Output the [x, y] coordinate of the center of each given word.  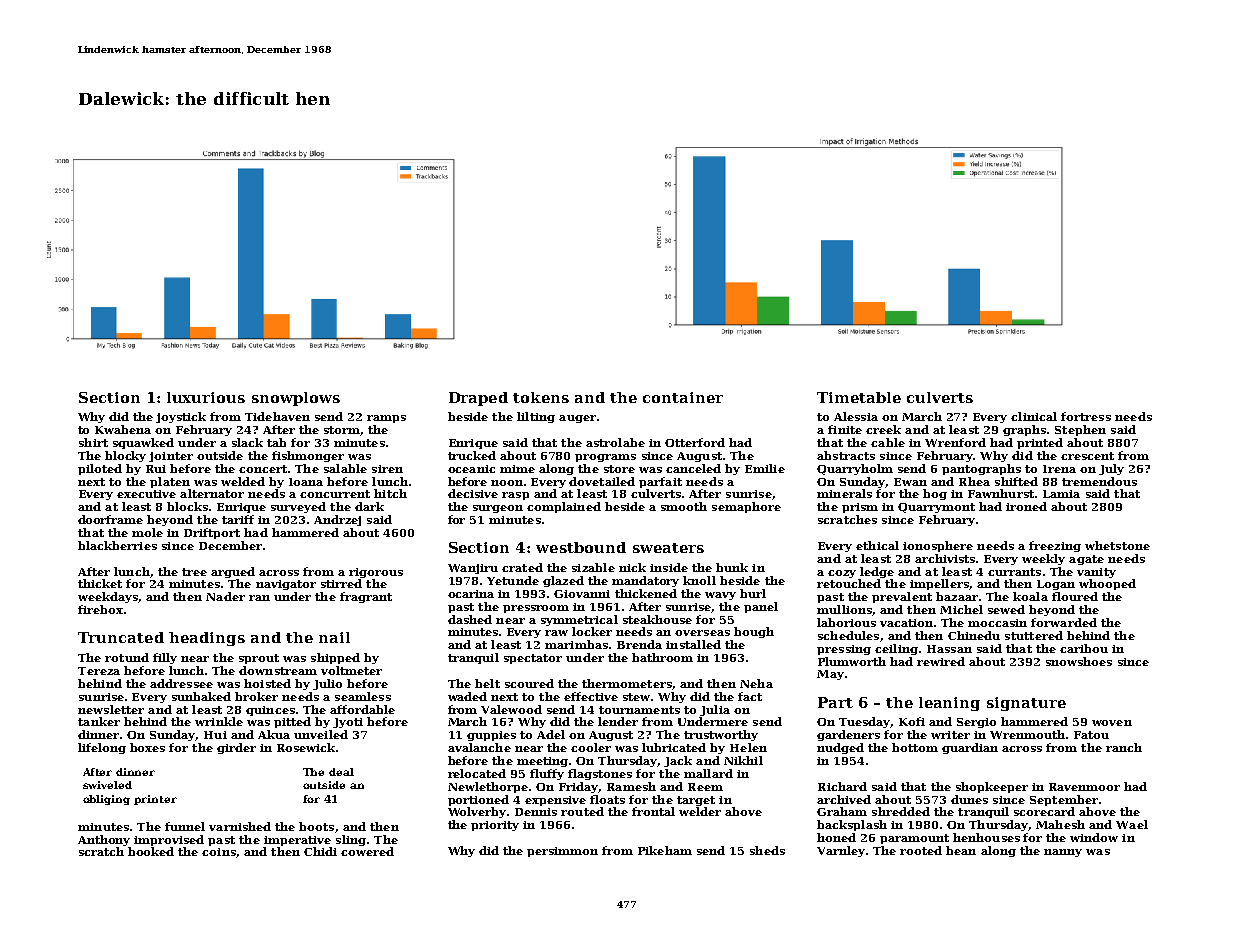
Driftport [212, 533]
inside [669, 567]
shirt [93, 442]
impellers [939, 584]
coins [219, 852]
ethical [877, 545]
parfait [660, 482]
